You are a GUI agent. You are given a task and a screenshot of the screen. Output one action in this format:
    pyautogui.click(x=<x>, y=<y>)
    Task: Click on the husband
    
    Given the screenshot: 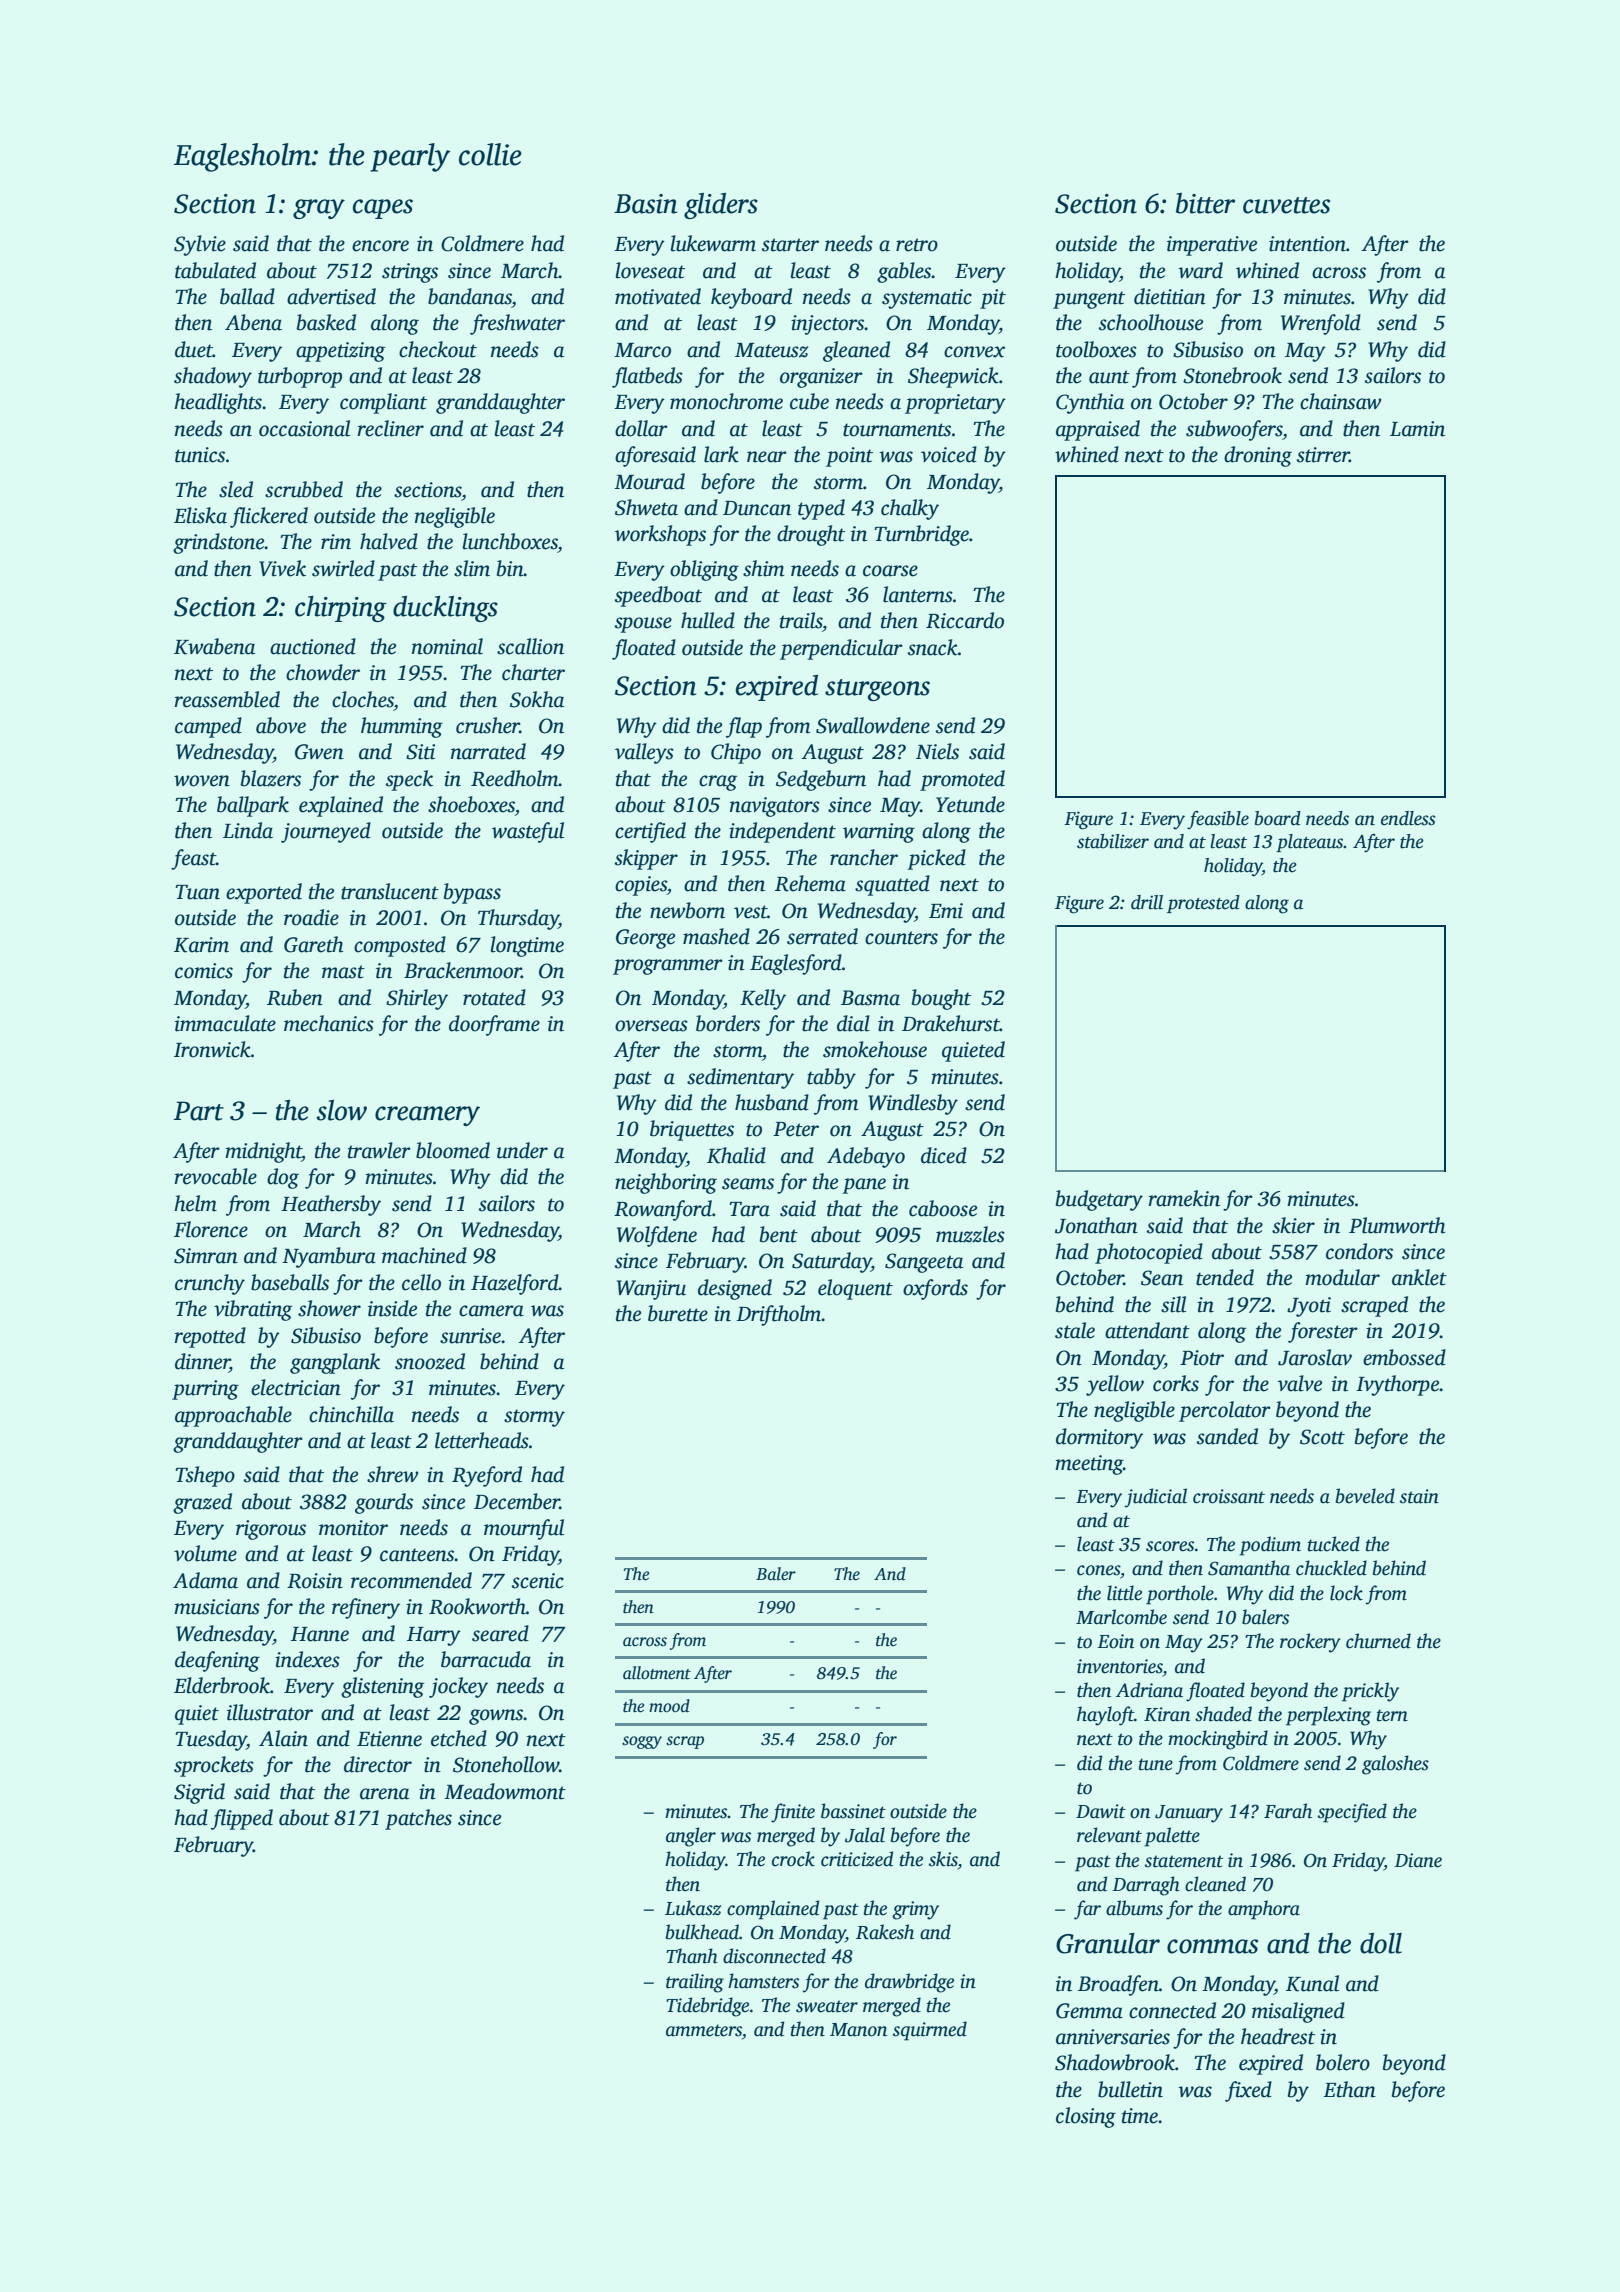 What is the action you would take?
    pyautogui.click(x=772, y=1102)
